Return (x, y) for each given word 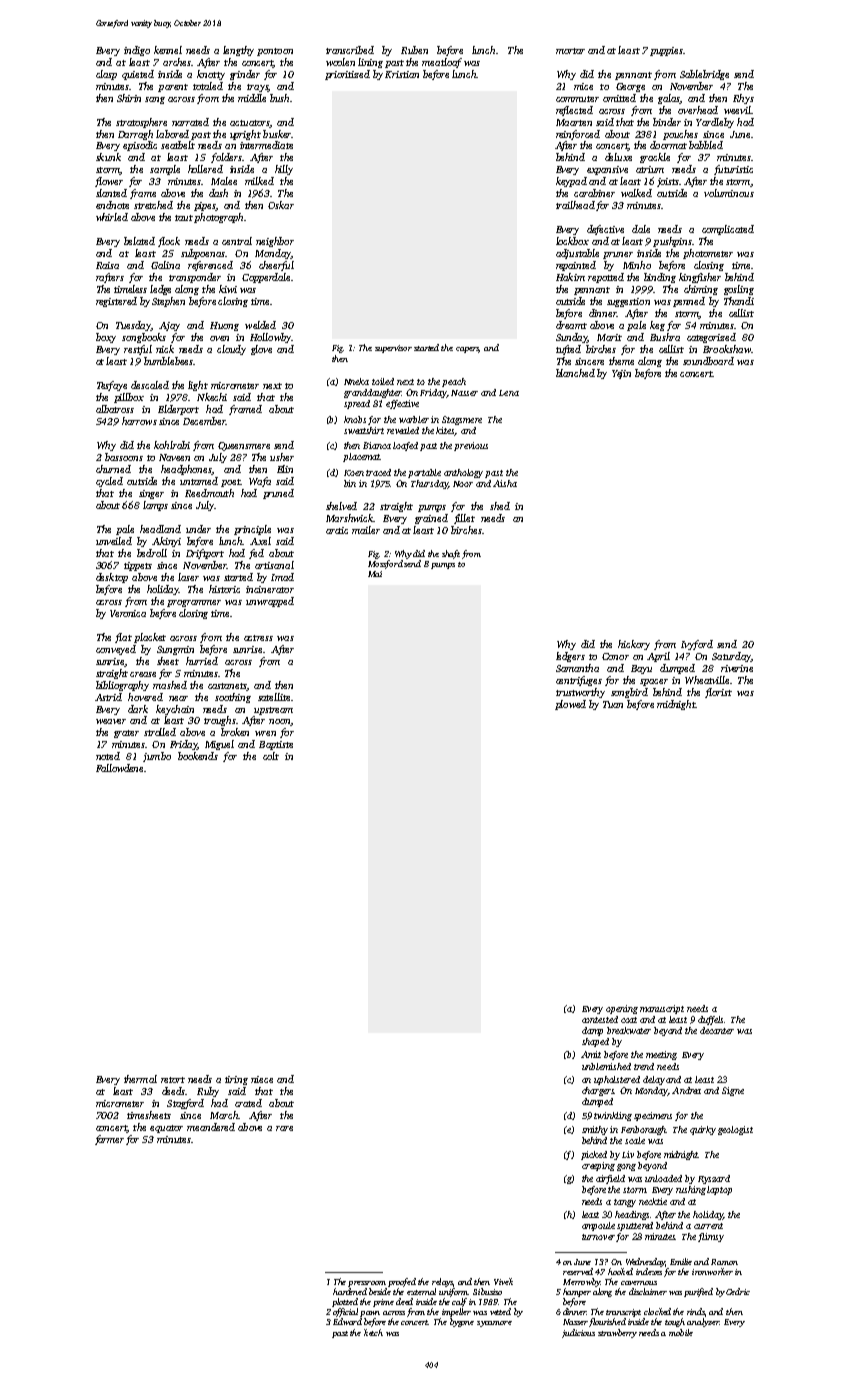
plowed (570, 705)
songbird (629, 693)
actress (258, 638)
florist (718, 693)
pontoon (275, 52)
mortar (570, 51)
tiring (236, 1080)
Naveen (174, 457)
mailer (366, 530)
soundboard (708, 361)
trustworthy (580, 693)
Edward (347, 1321)
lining (370, 63)
